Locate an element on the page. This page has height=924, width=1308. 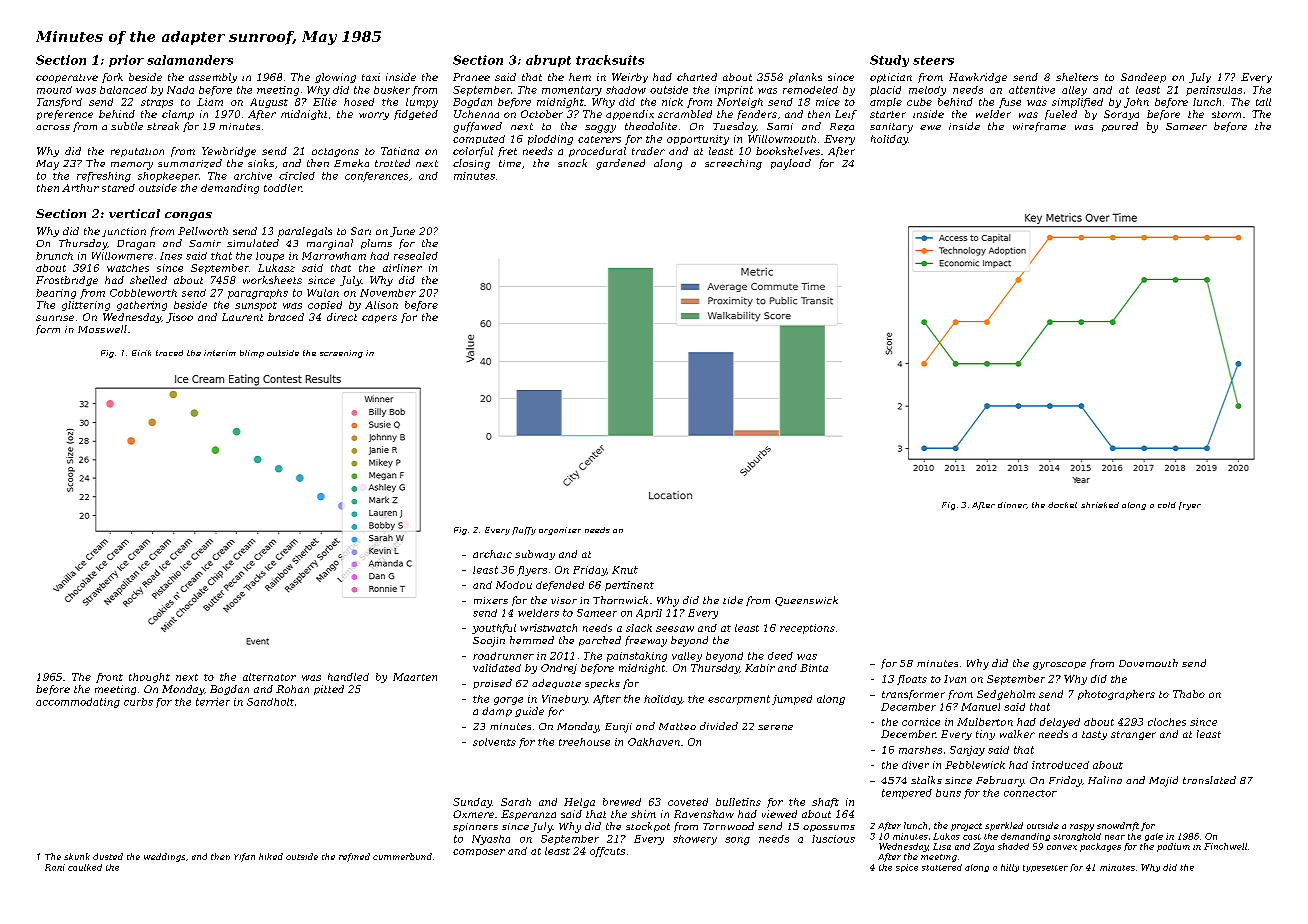
organizer is located at coordinates (560, 531).
